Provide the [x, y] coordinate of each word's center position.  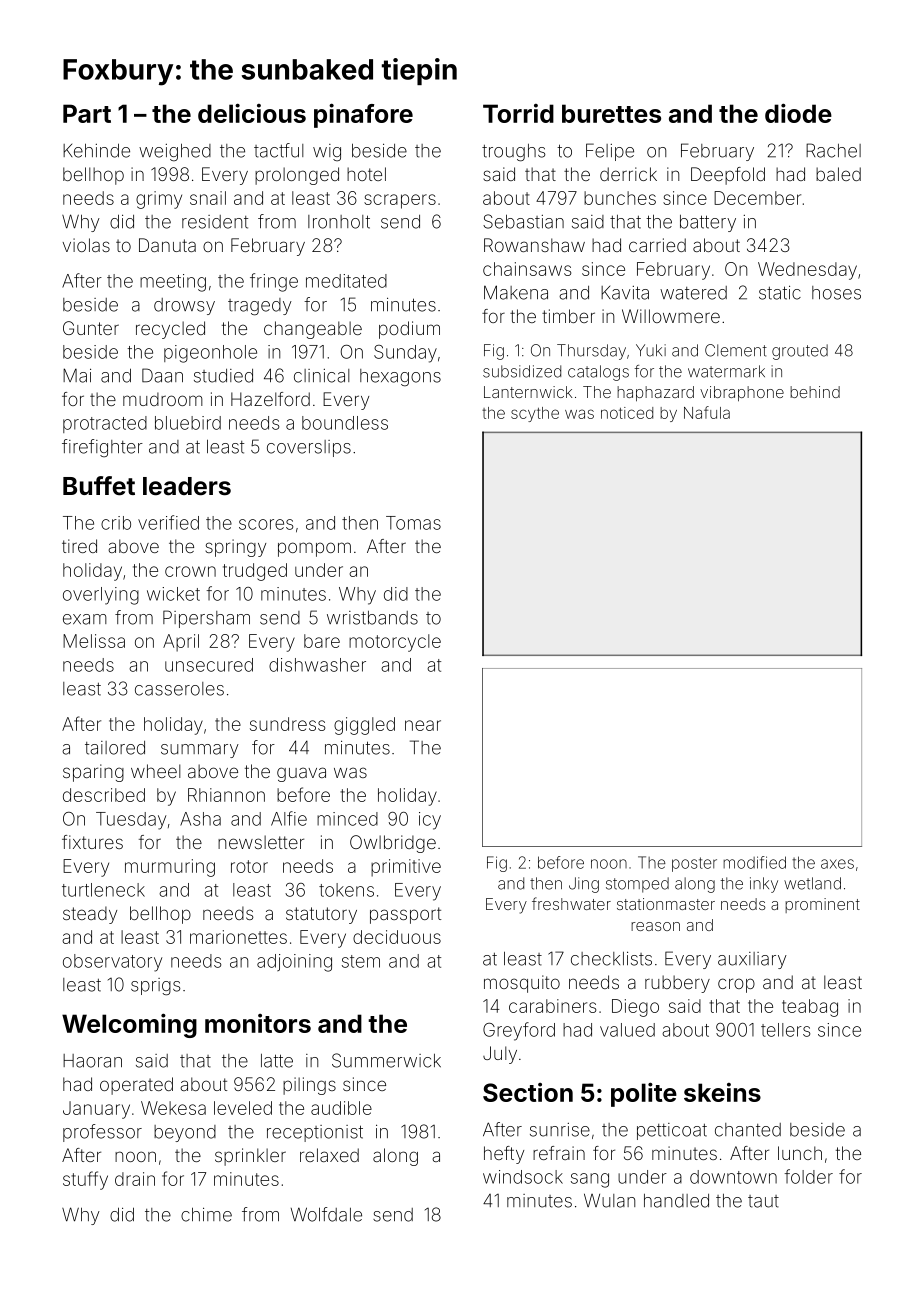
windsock [523, 1177]
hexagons [400, 377]
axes [837, 864]
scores [266, 524]
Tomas [413, 523]
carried [657, 245]
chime [206, 1214]
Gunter [91, 328]
